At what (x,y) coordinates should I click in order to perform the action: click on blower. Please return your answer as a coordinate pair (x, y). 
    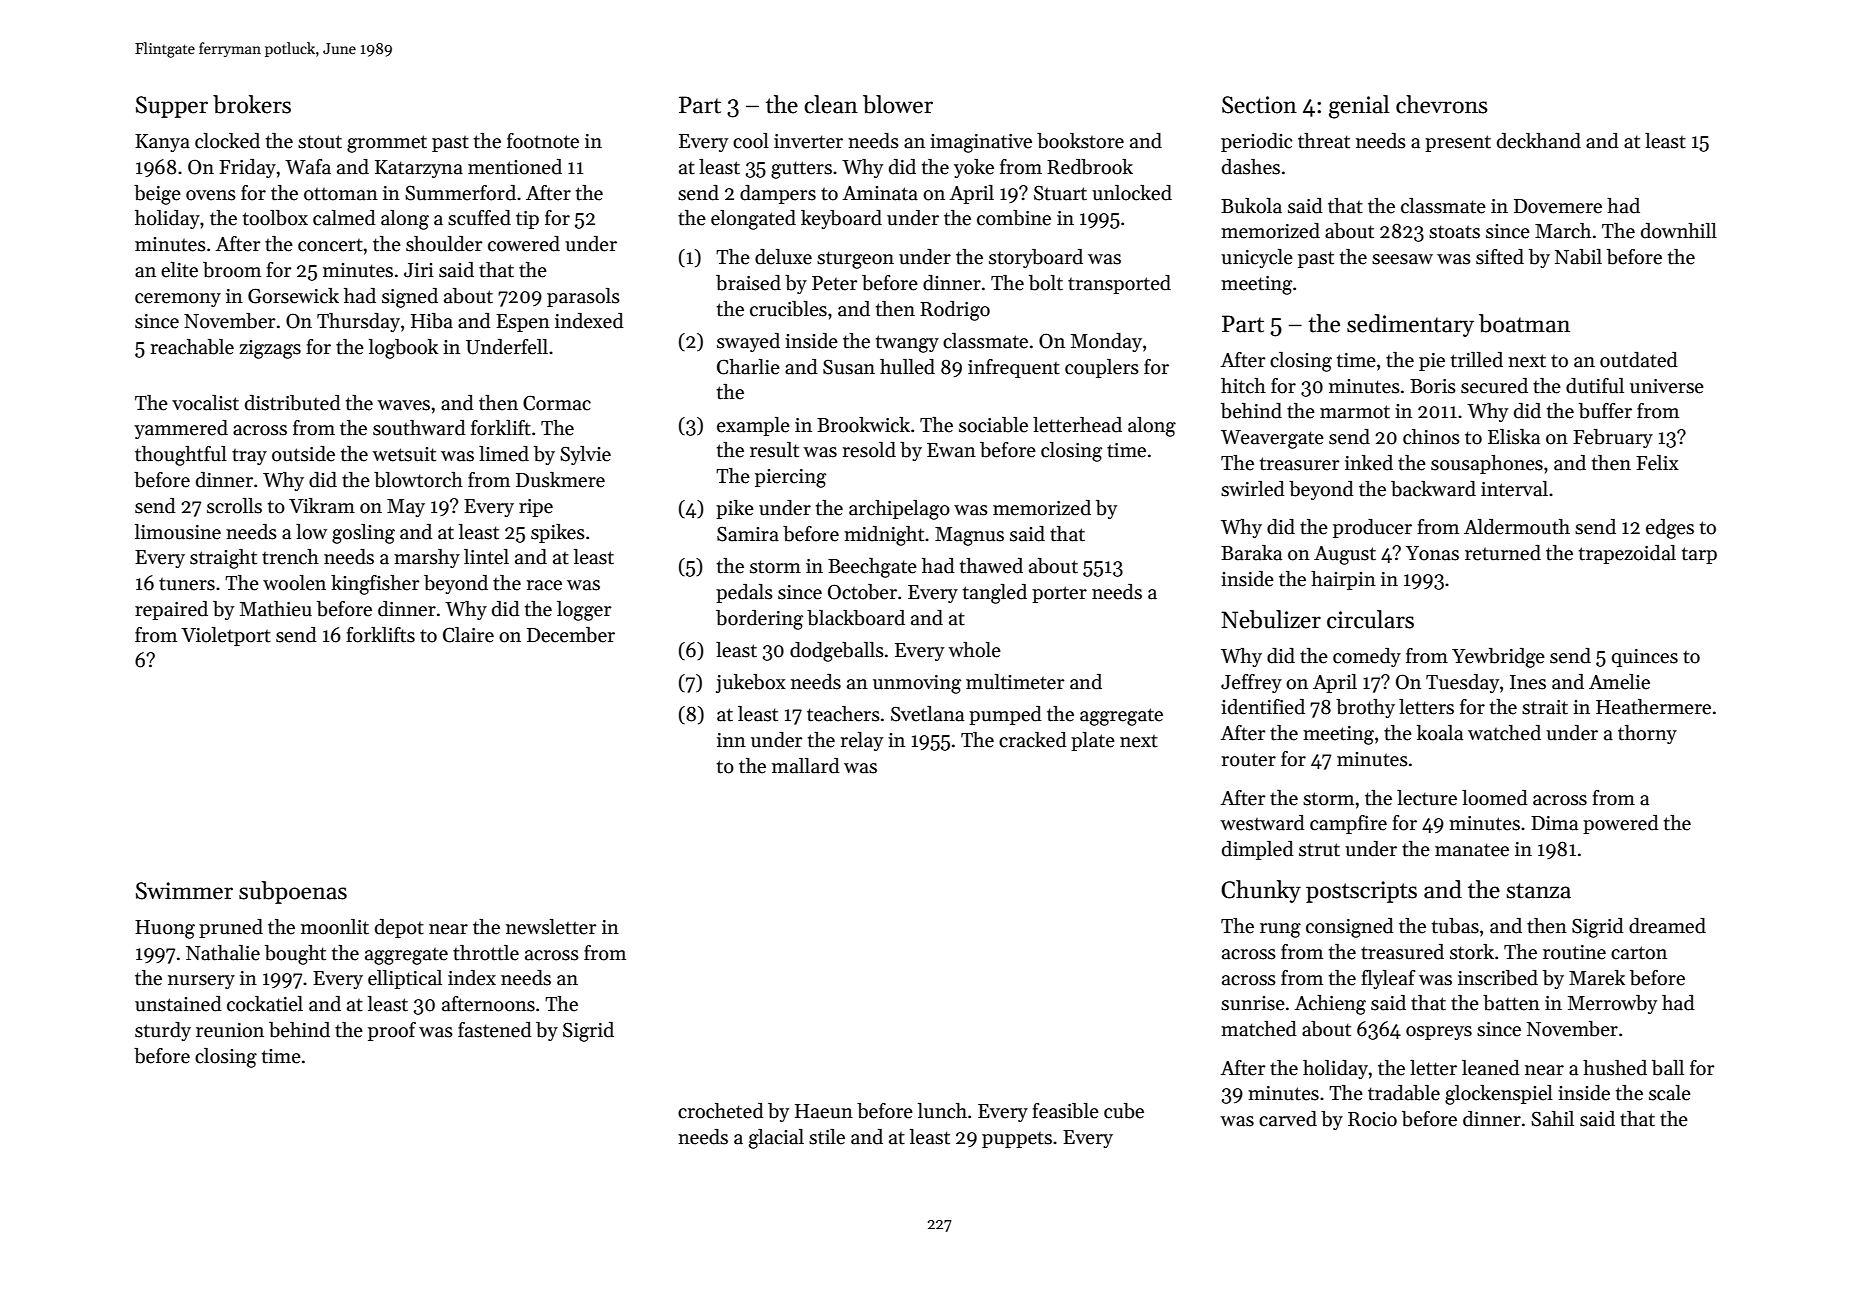
    Looking at the image, I should click on (898, 104).
